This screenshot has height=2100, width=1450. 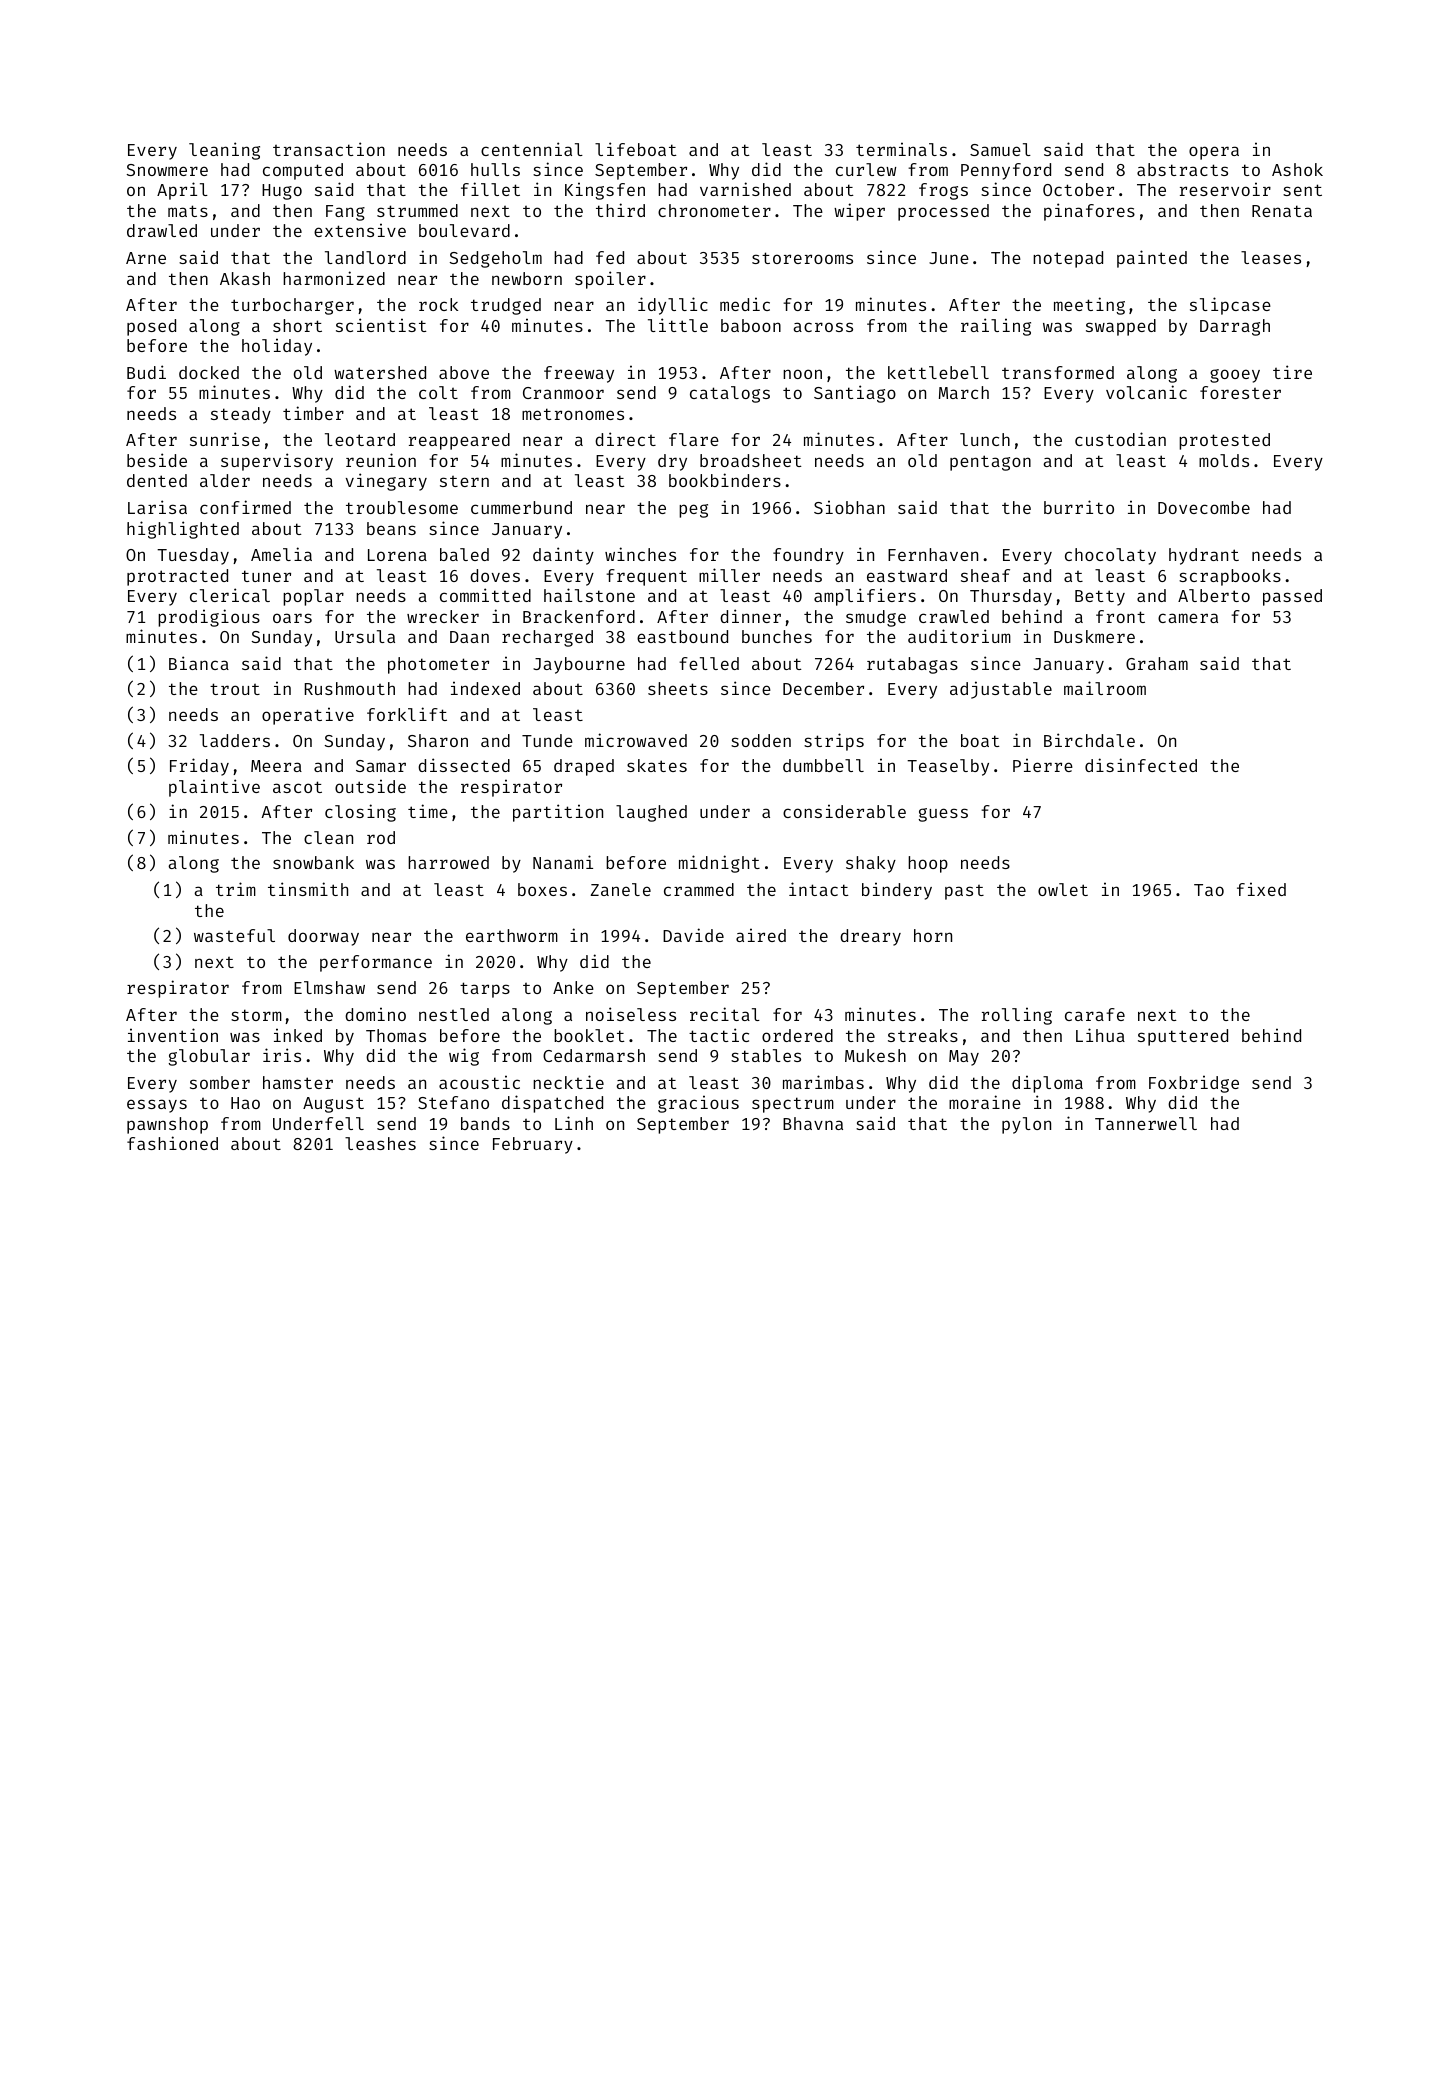 What do you see at coordinates (714, 210) in the screenshot?
I see `chronometer` at bounding box center [714, 210].
